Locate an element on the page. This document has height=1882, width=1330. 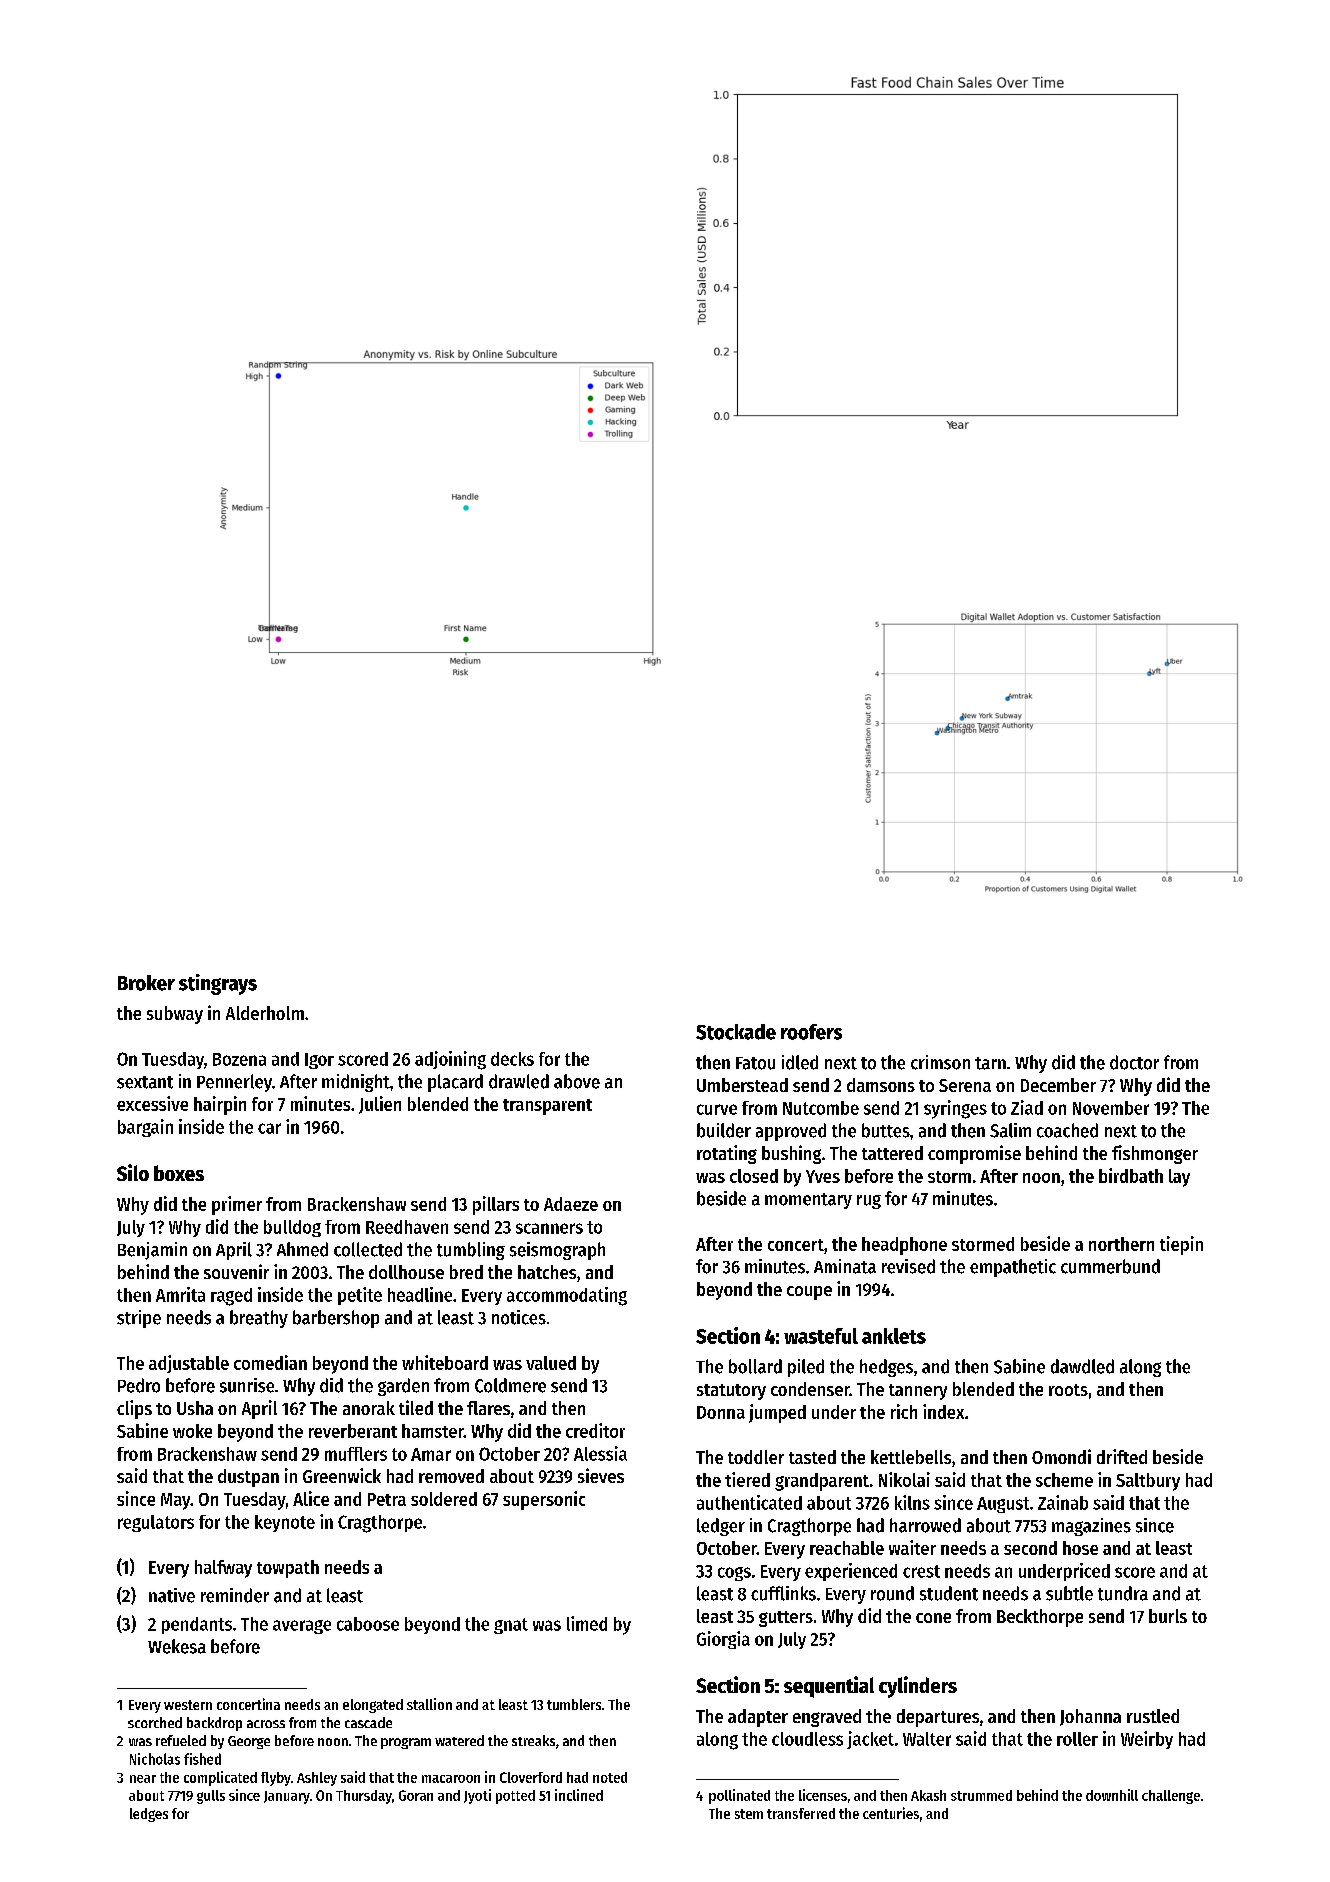
Aminata is located at coordinates (845, 1266).
